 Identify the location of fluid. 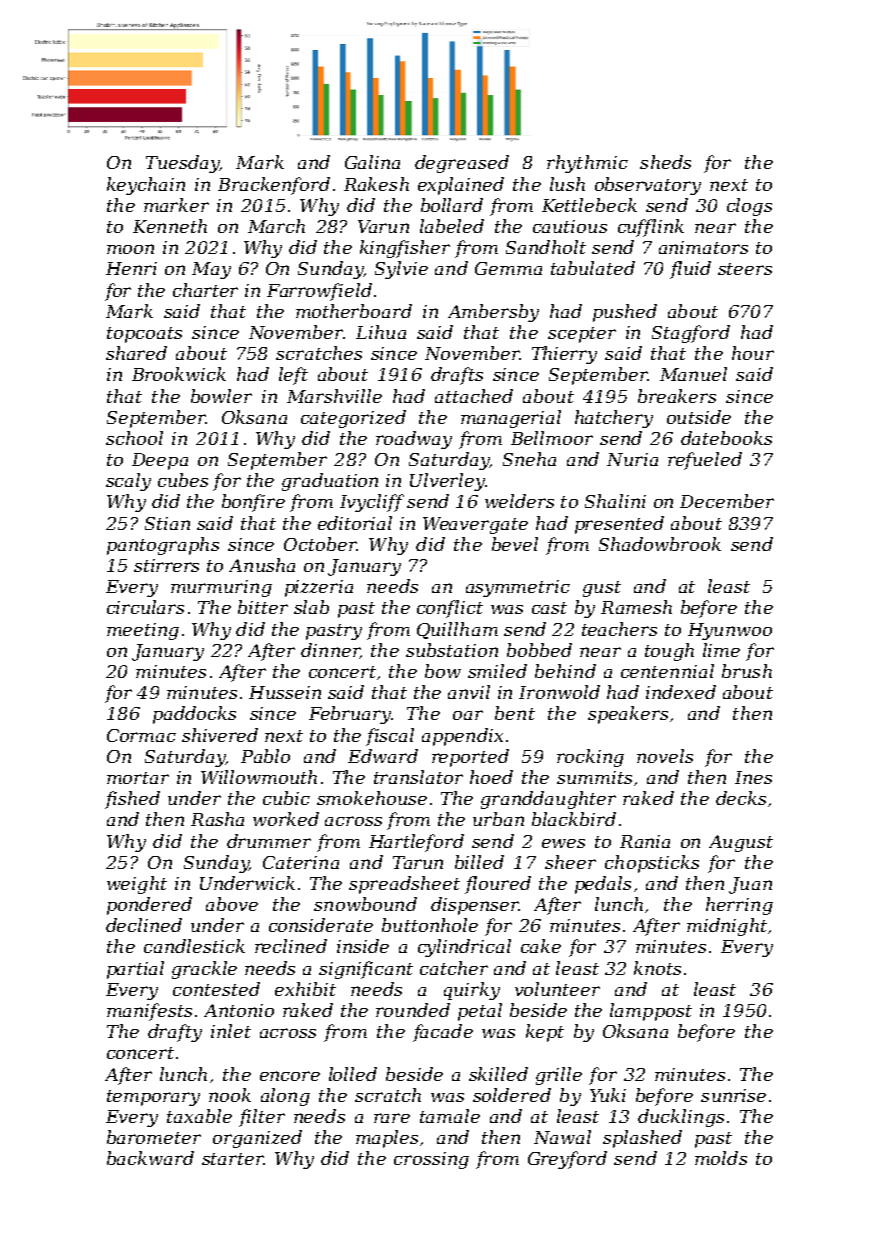
(690, 270).
